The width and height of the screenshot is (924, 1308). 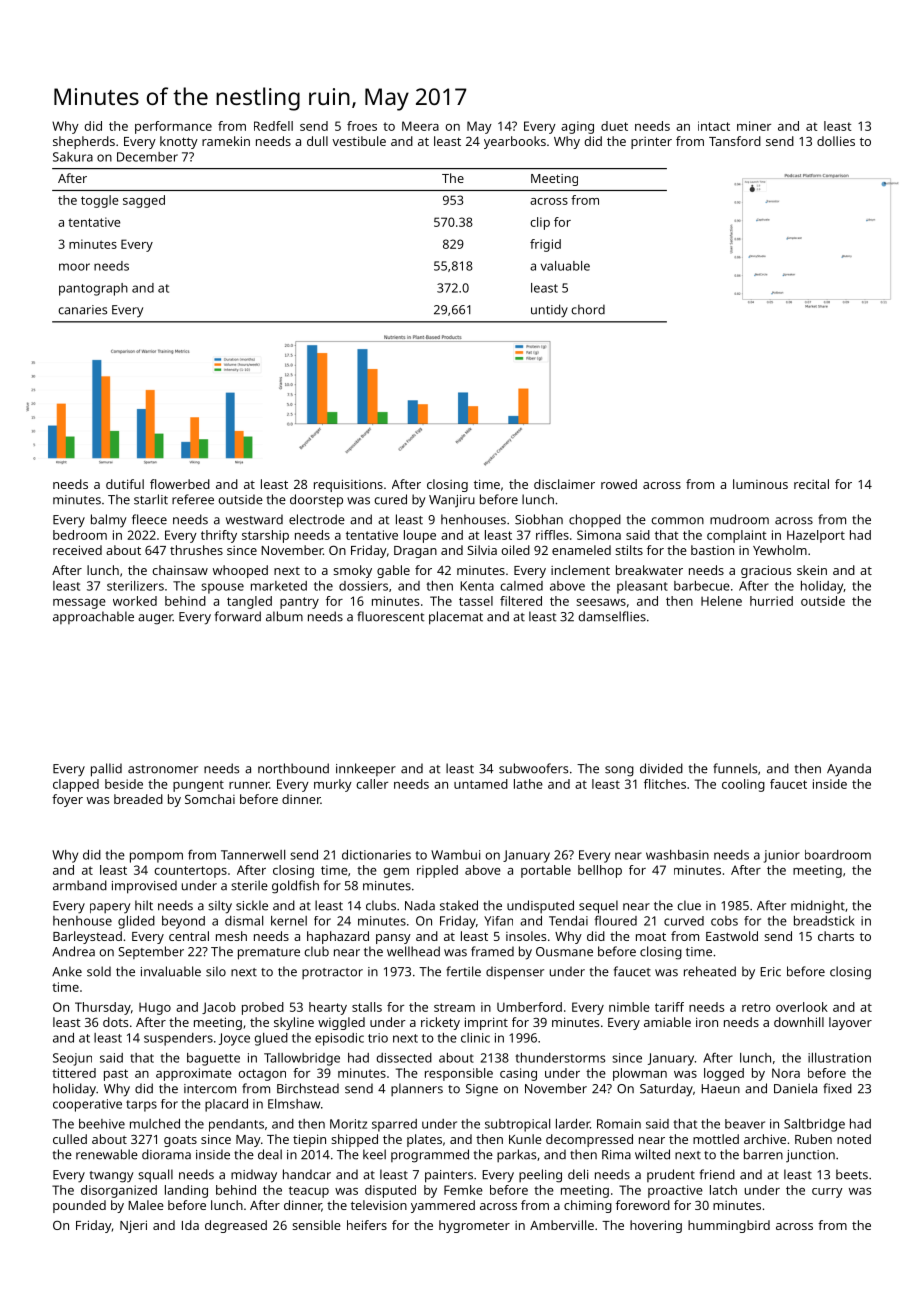 What do you see at coordinates (786, 1073) in the screenshot?
I see `Nora` at bounding box center [786, 1073].
